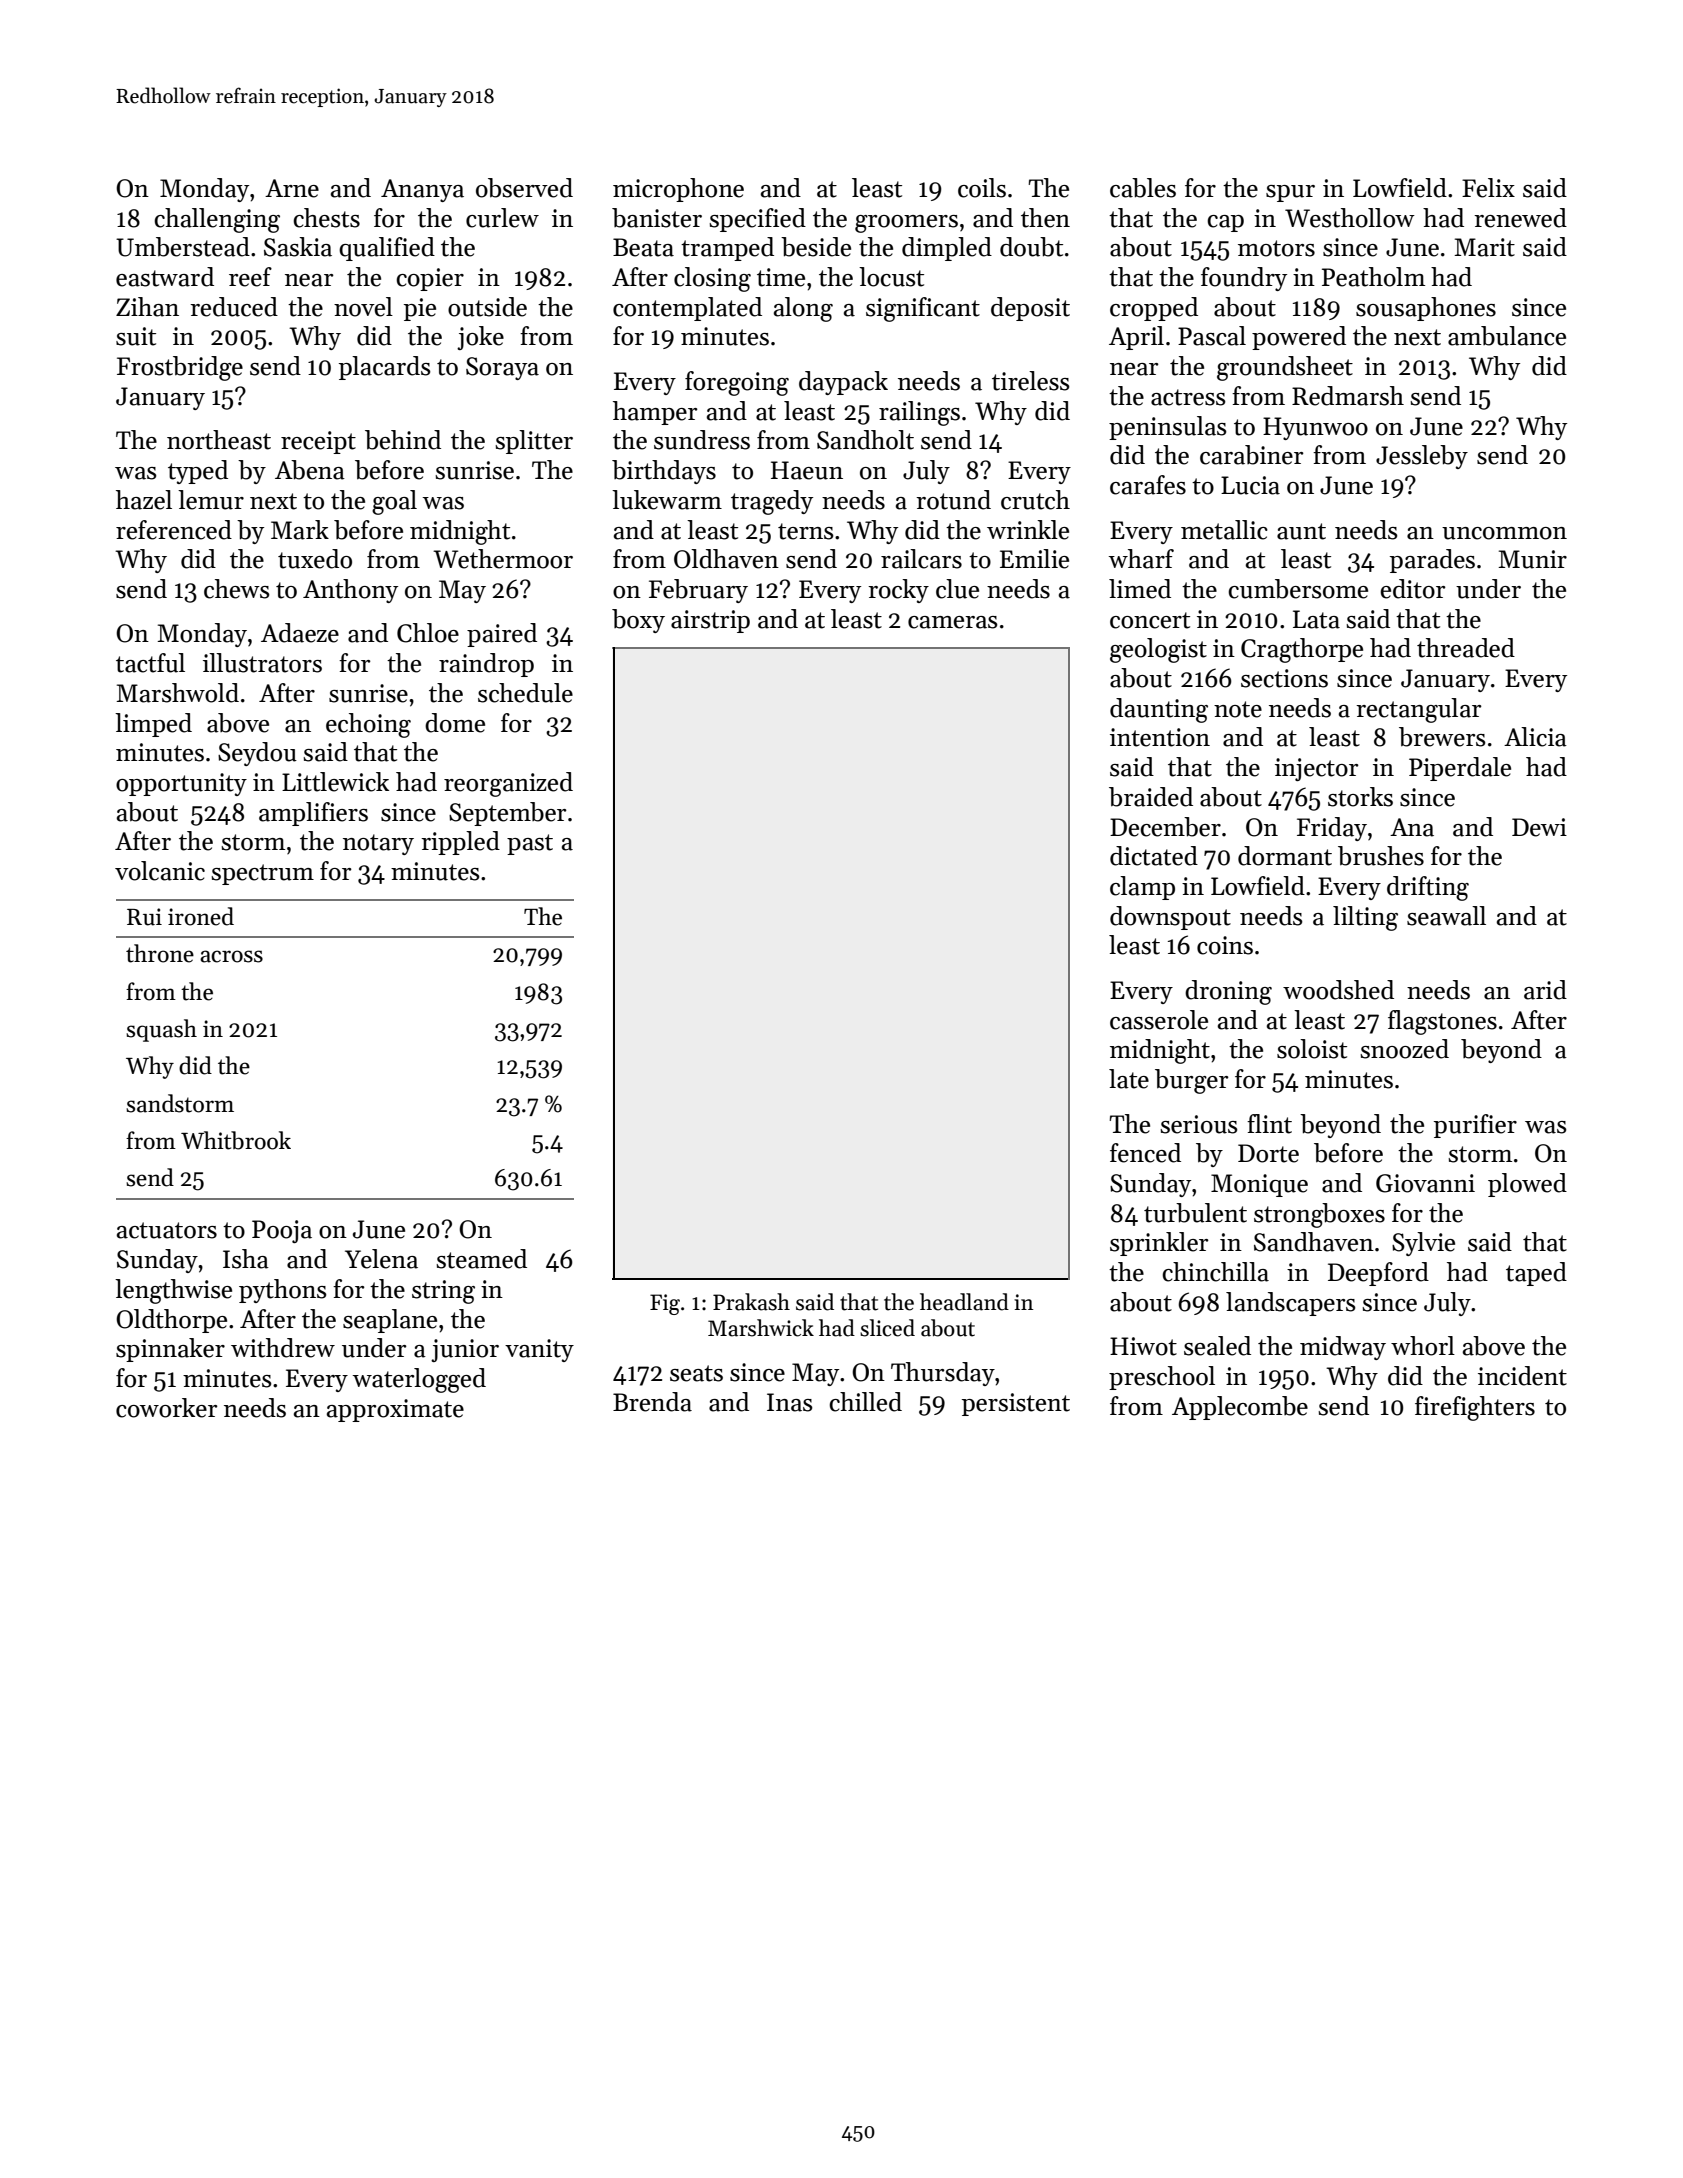  Describe the element at coordinates (530, 844) in the screenshot. I see `past` at that location.
